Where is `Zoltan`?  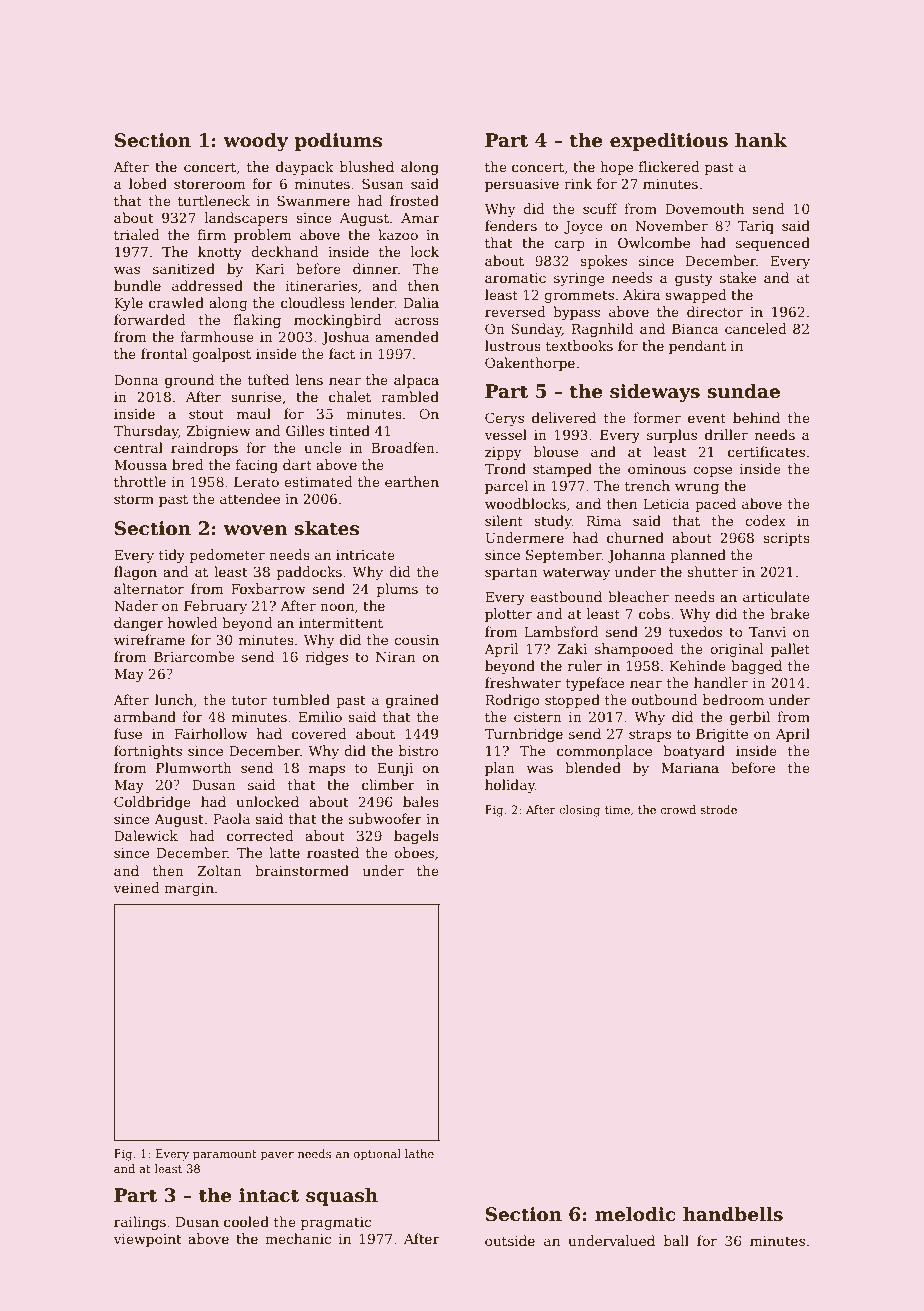 Zoltan is located at coordinates (219, 870).
